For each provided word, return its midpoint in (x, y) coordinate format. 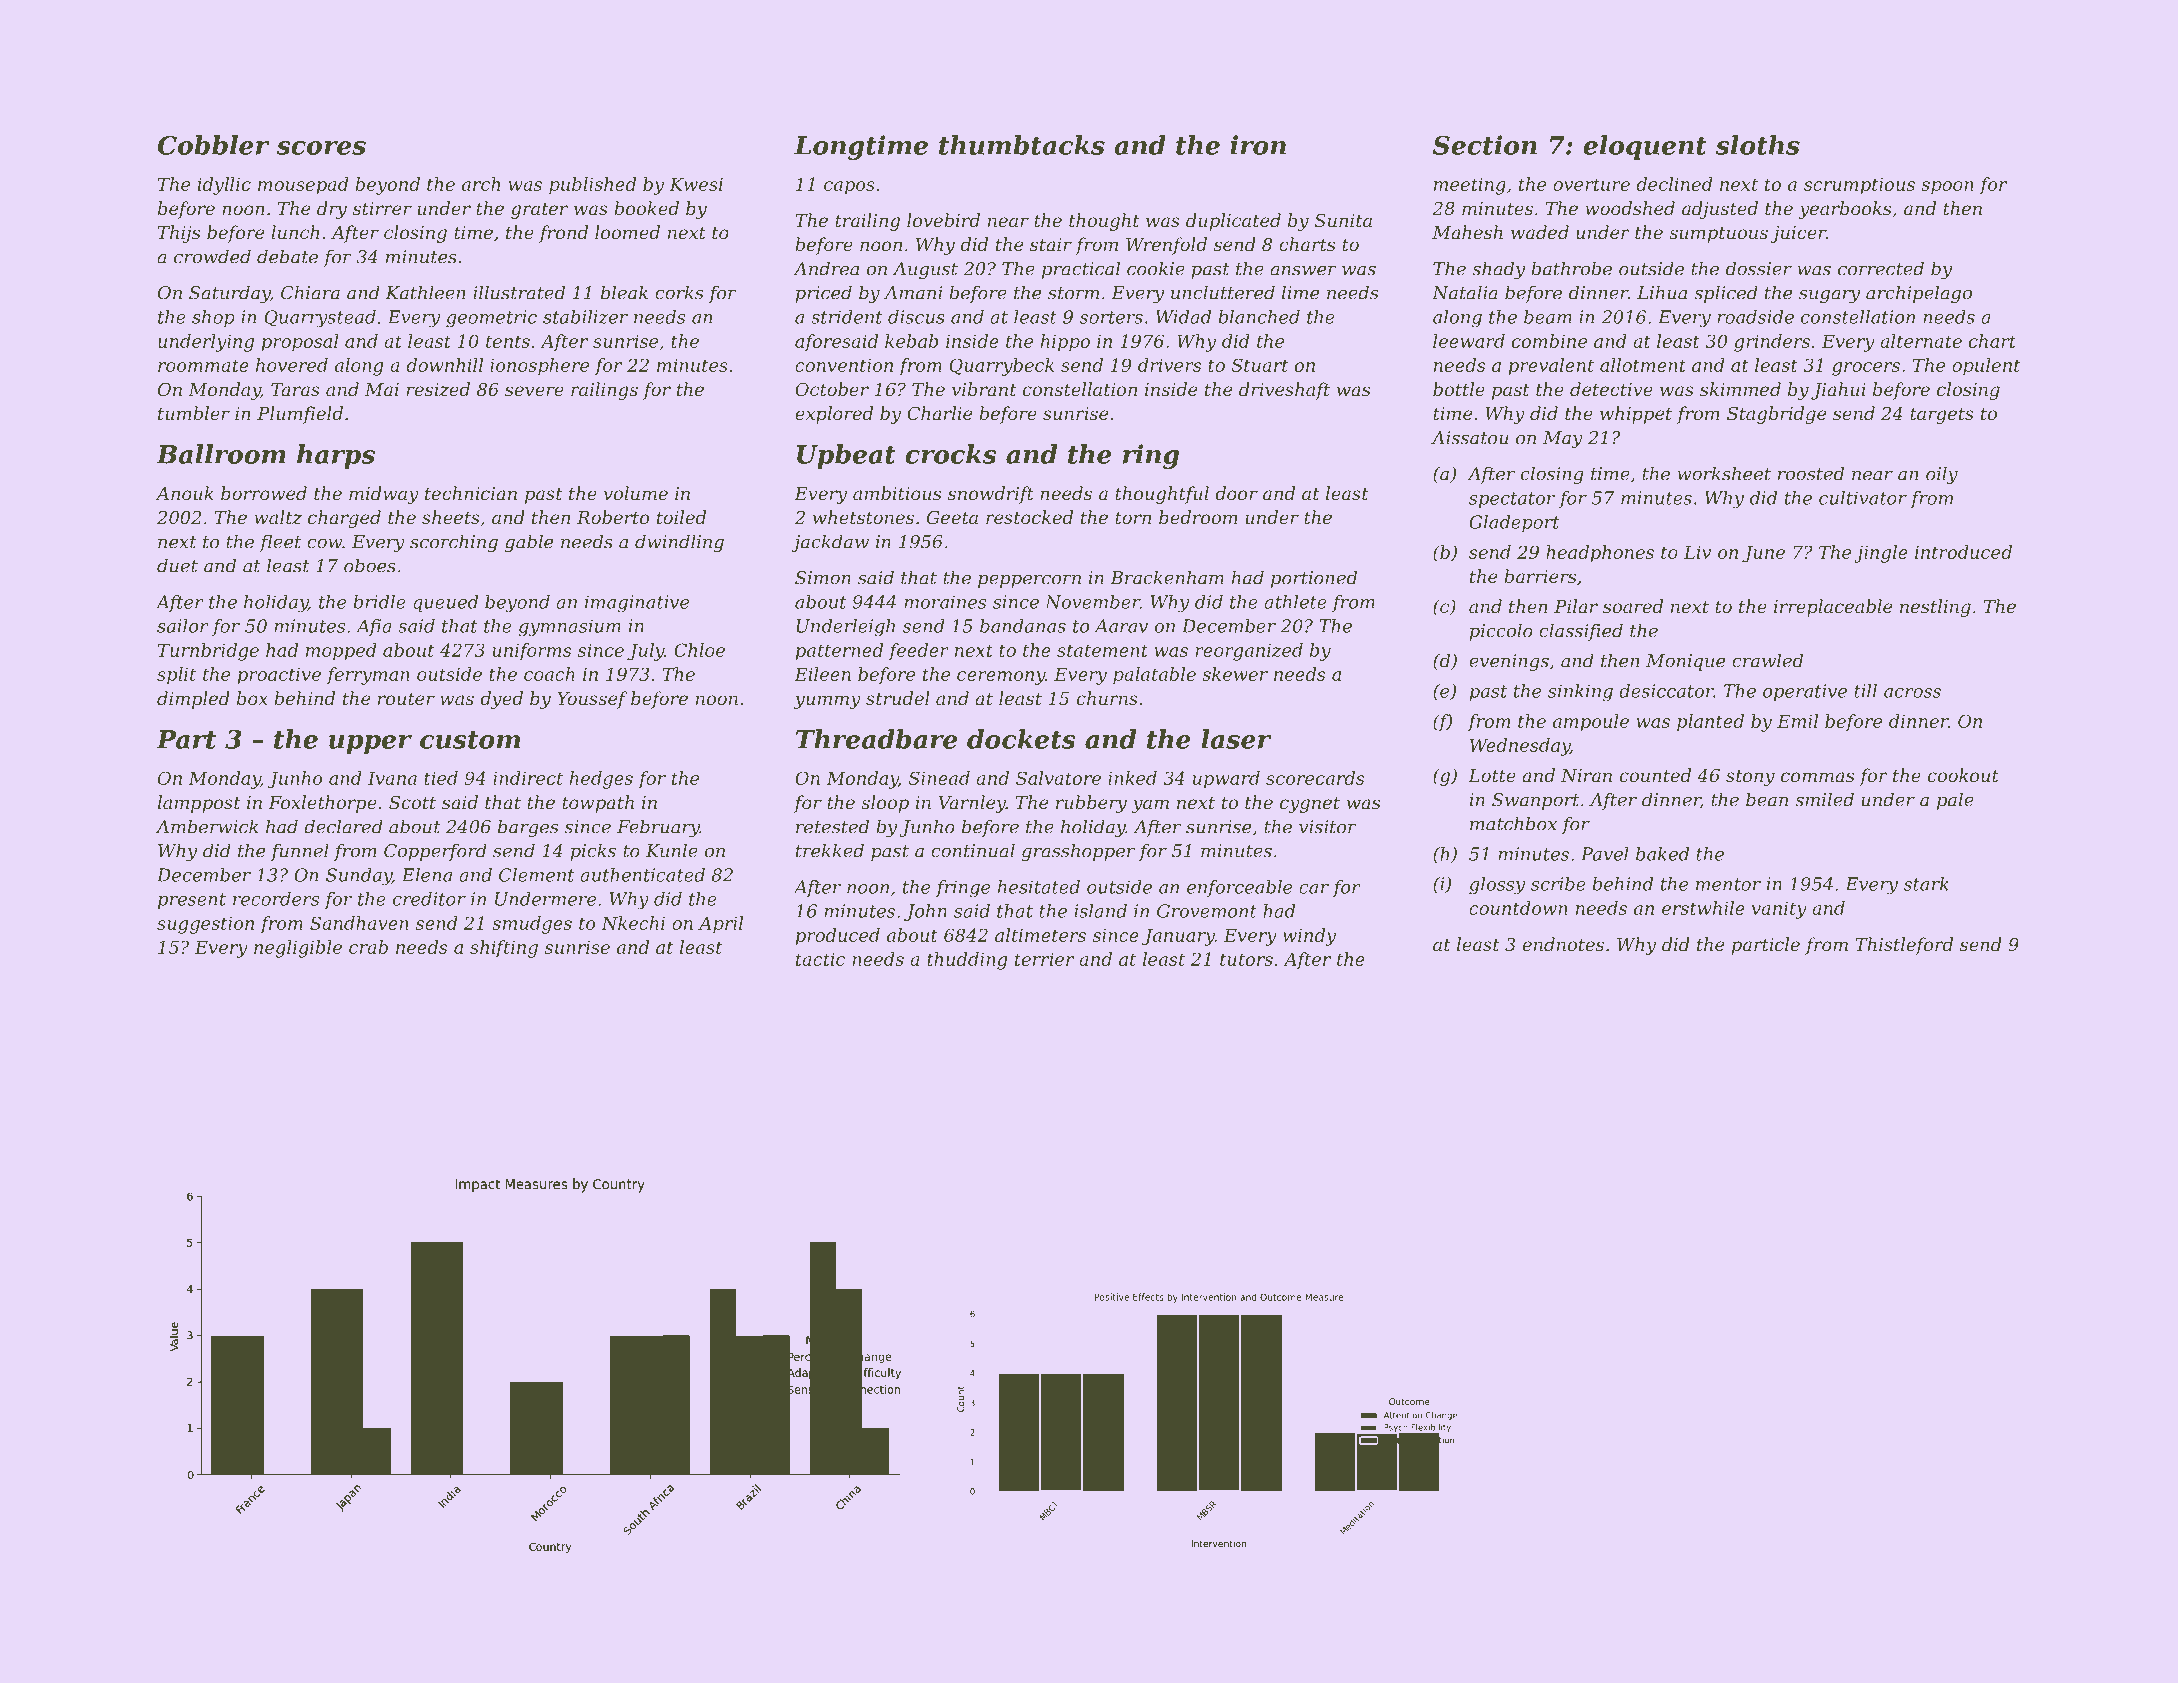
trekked (830, 850)
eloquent (1645, 147)
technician (471, 493)
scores (321, 148)
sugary (1829, 296)
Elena (427, 875)
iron (1258, 145)
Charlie (939, 413)
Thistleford (1904, 946)
